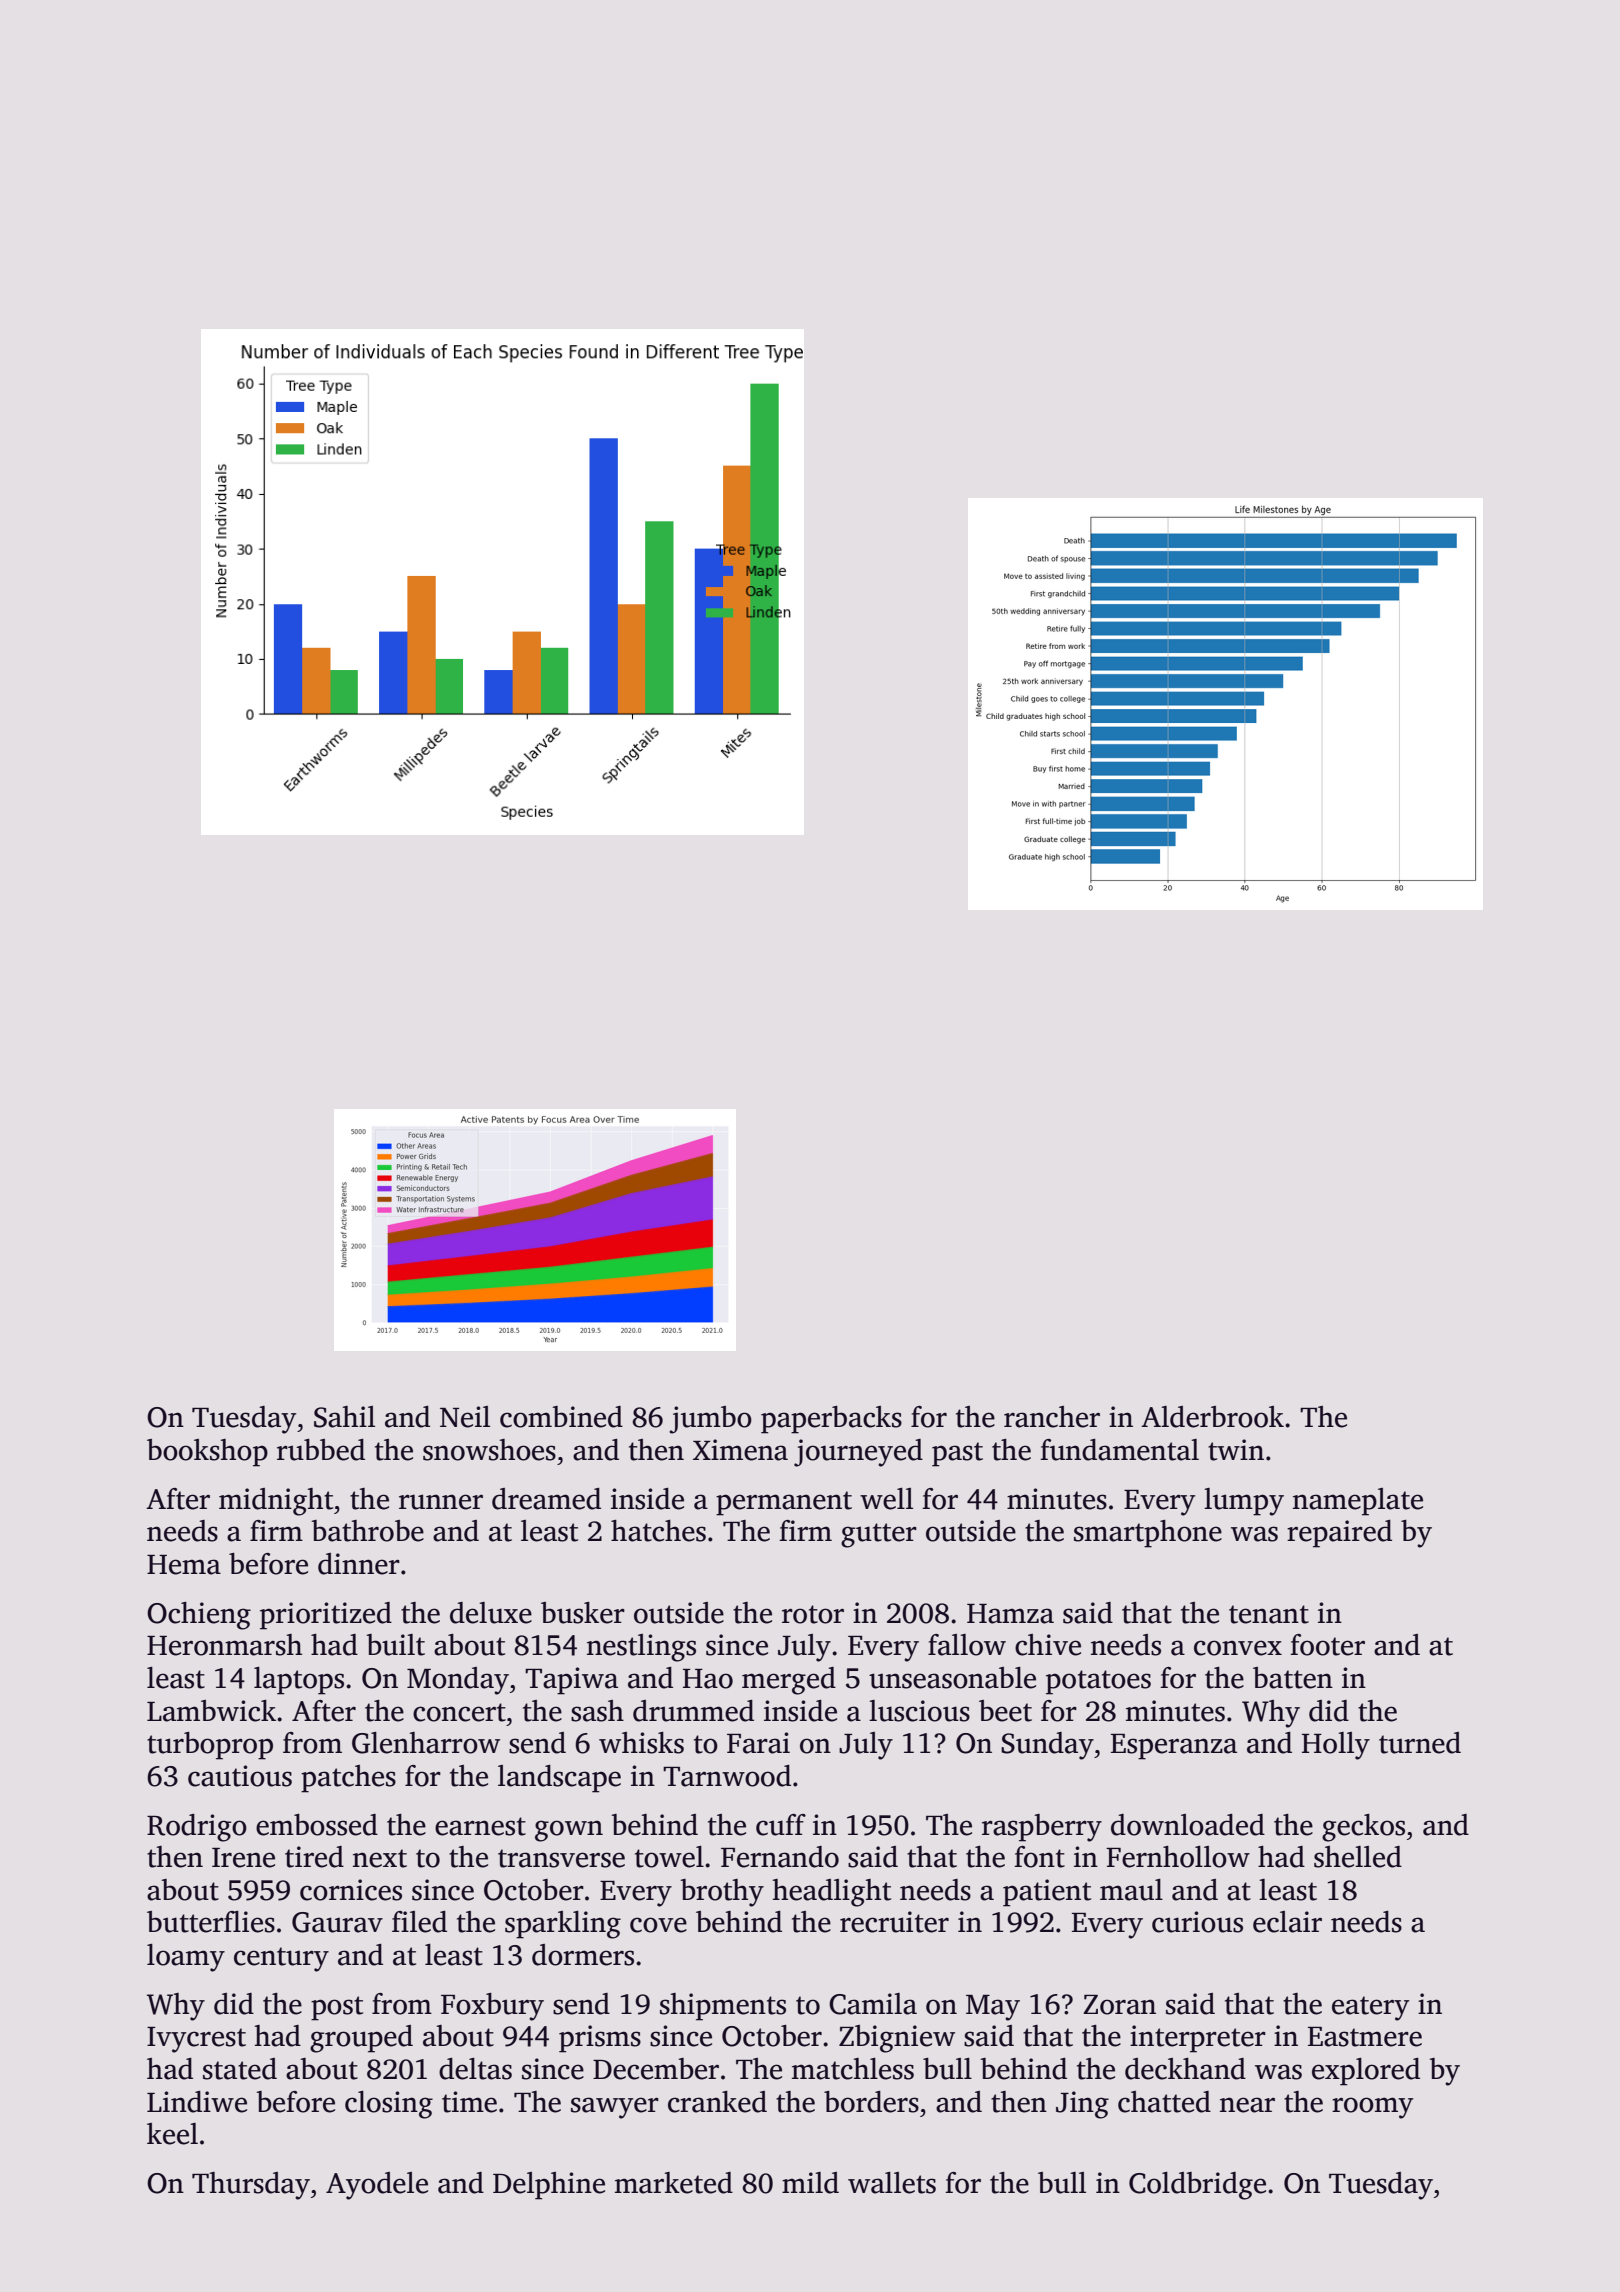  I want to click on tenant, so click(1269, 1614).
